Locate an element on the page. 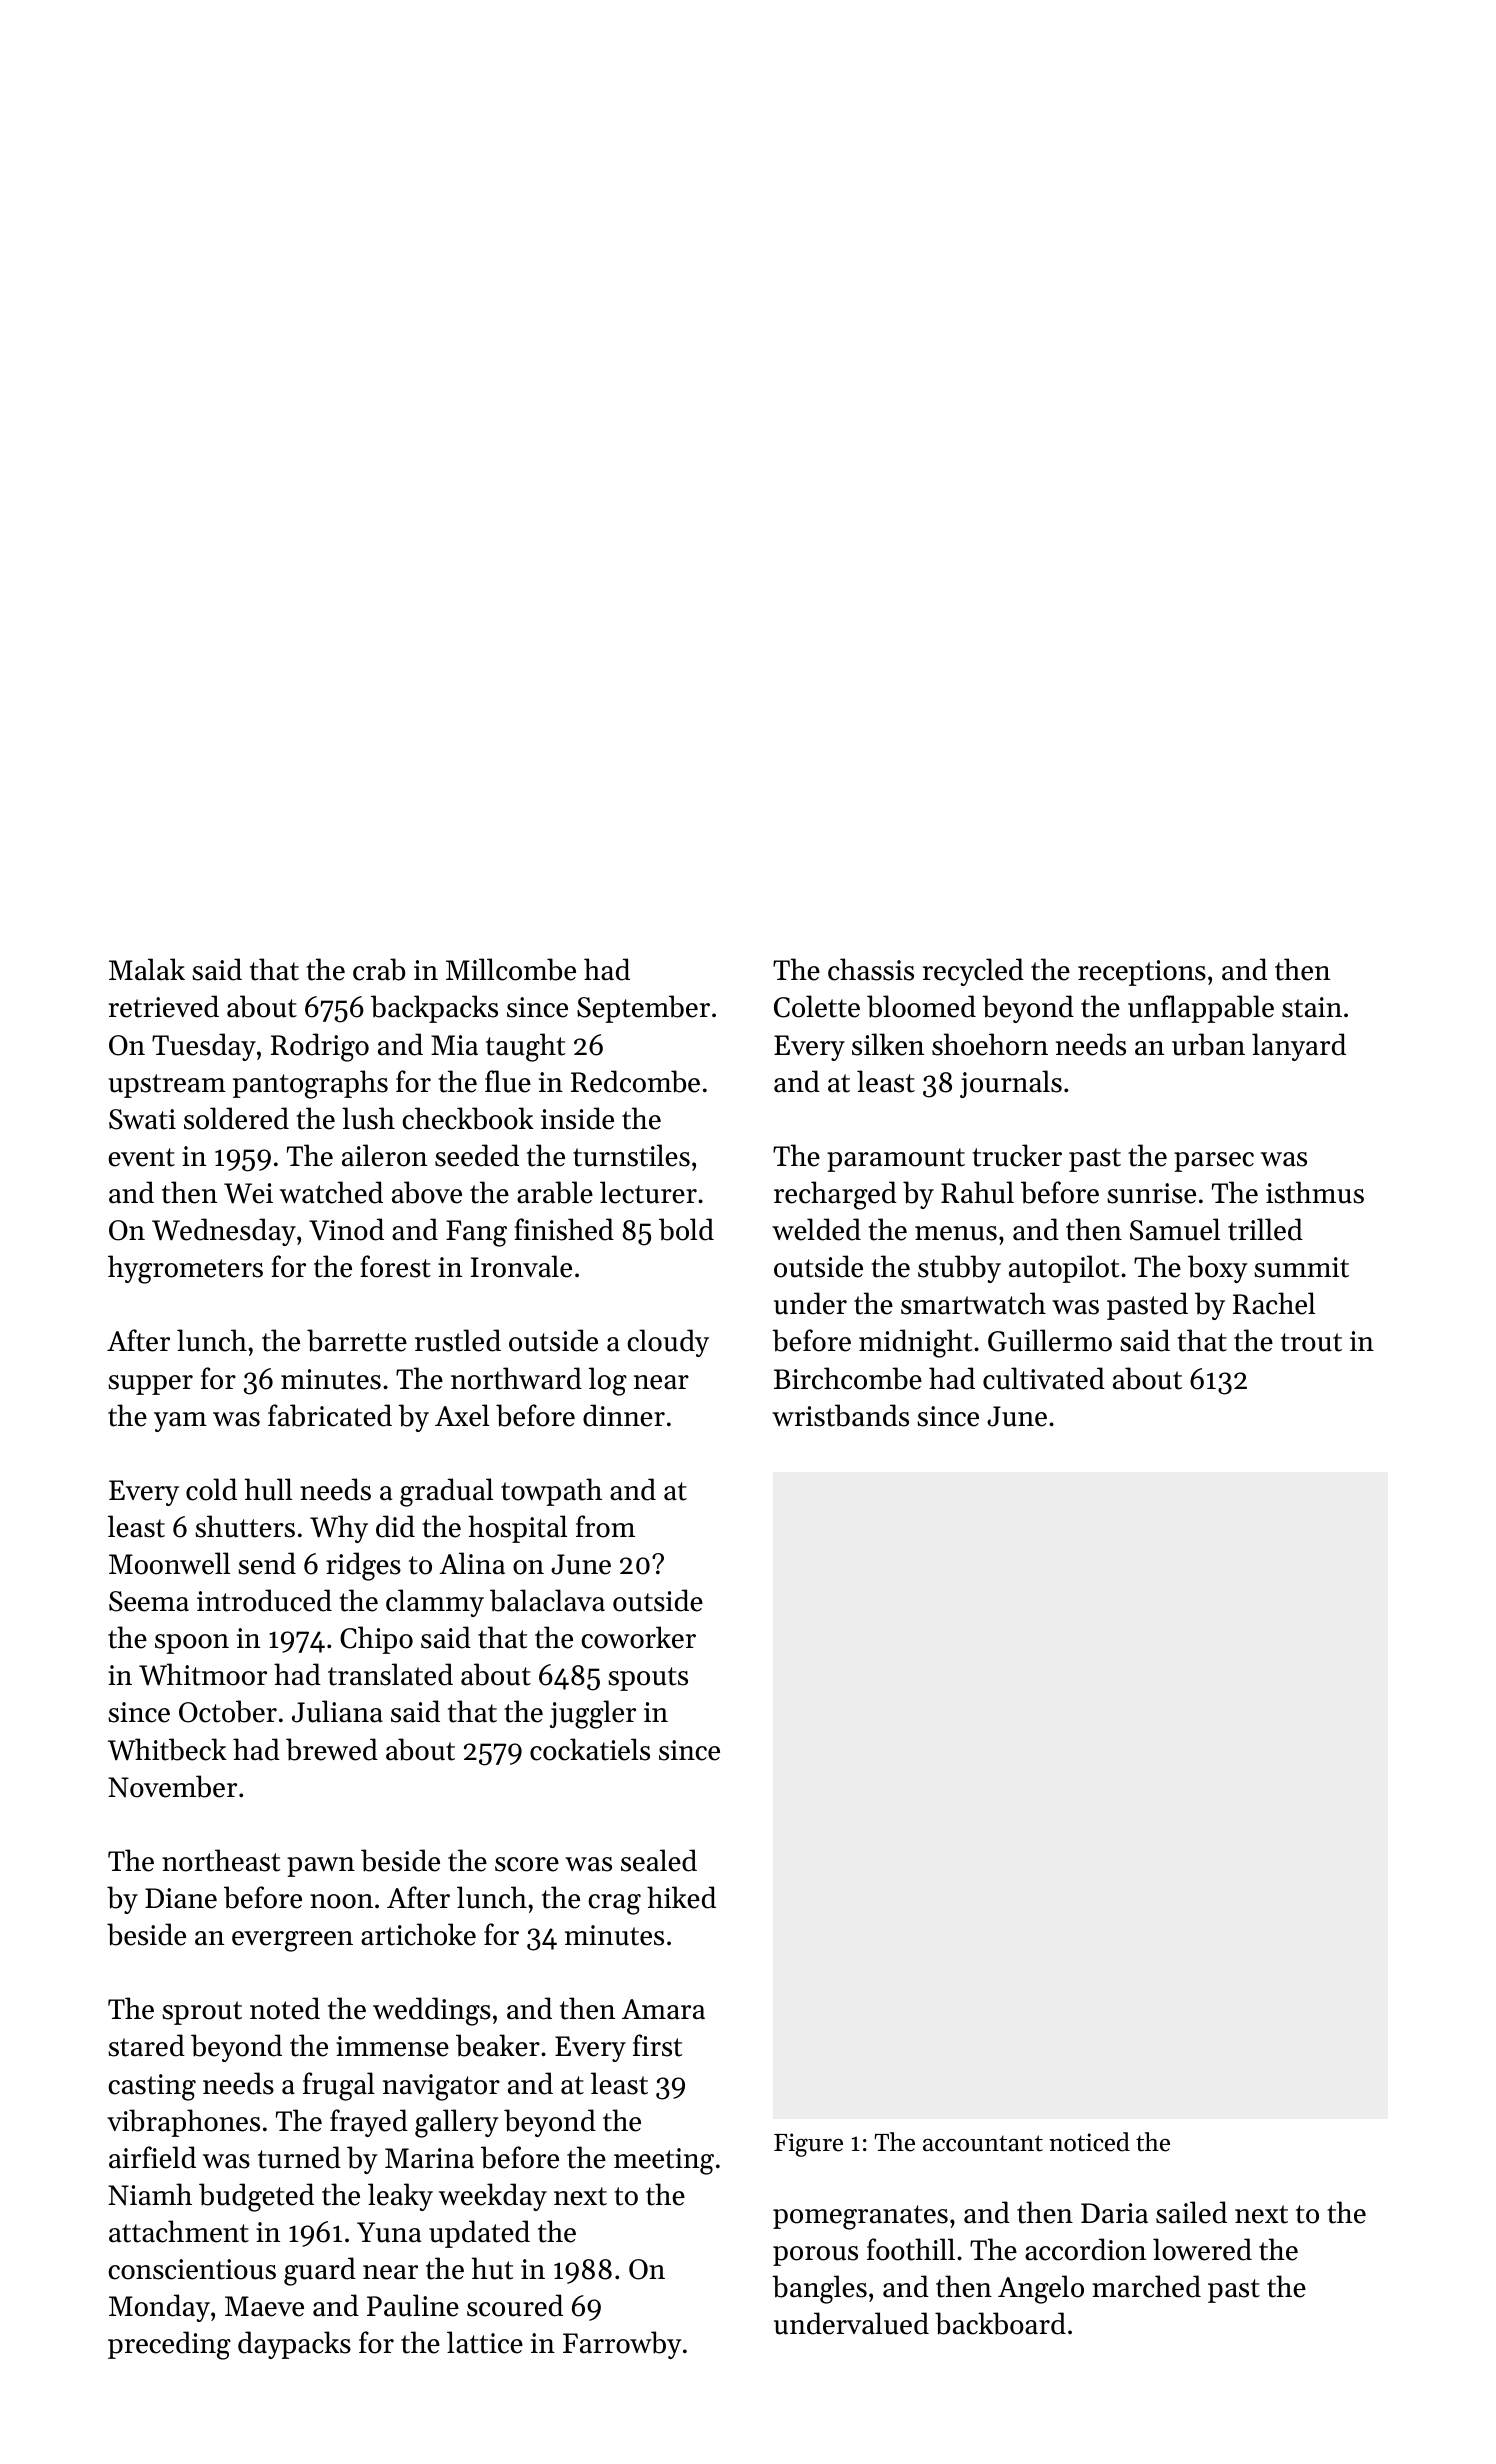 This page has width=1496, height=2464. spouts is located at coordinates (648, 1679).
